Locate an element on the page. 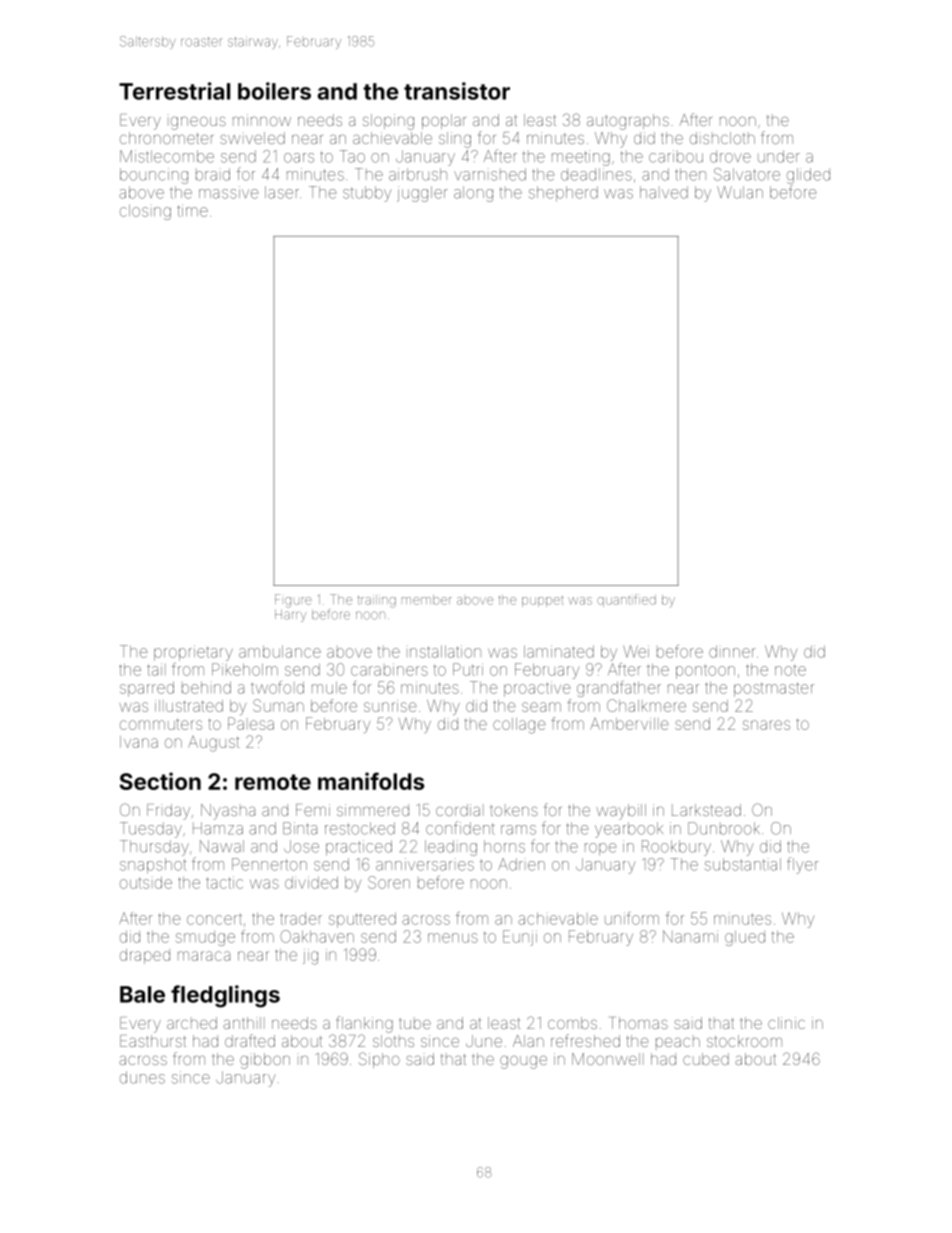 This document has height=1233, width=952. dishcloth is located at coordinates (722, 138).
